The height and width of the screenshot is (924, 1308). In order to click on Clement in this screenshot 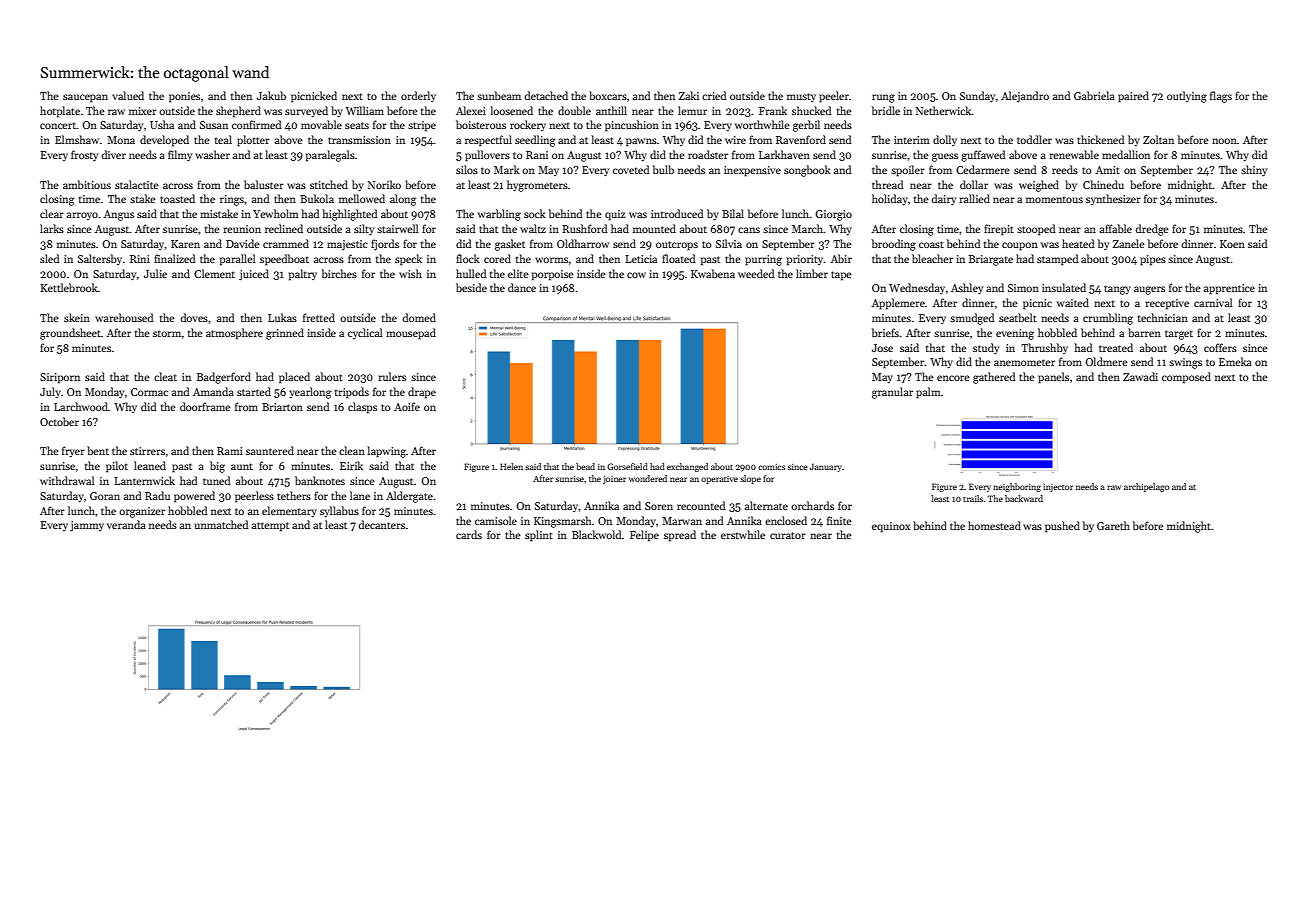, I will do `click(214, 273)`.
